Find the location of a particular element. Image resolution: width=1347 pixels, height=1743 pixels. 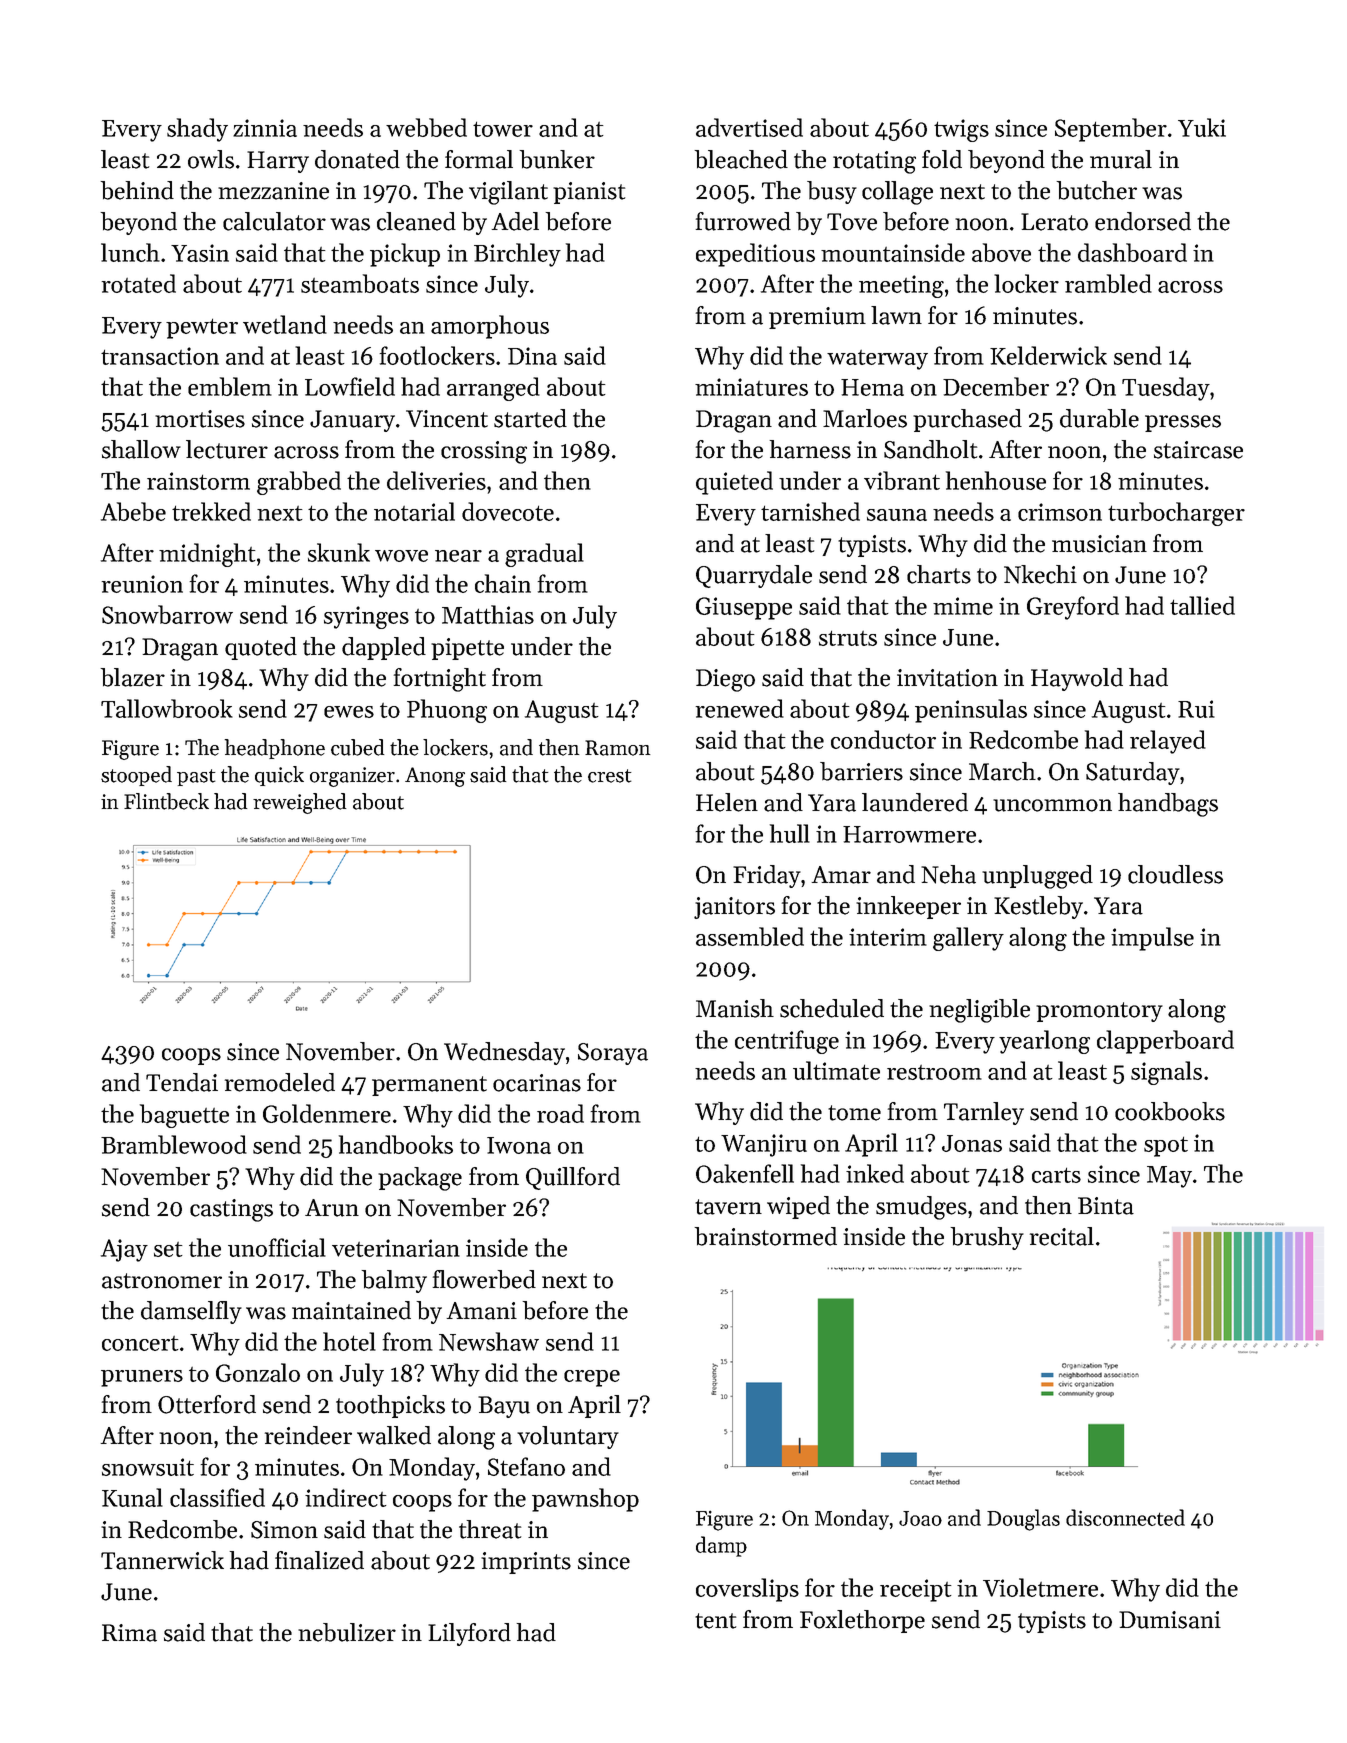

Manish is located at coordinates (735, 1008).
